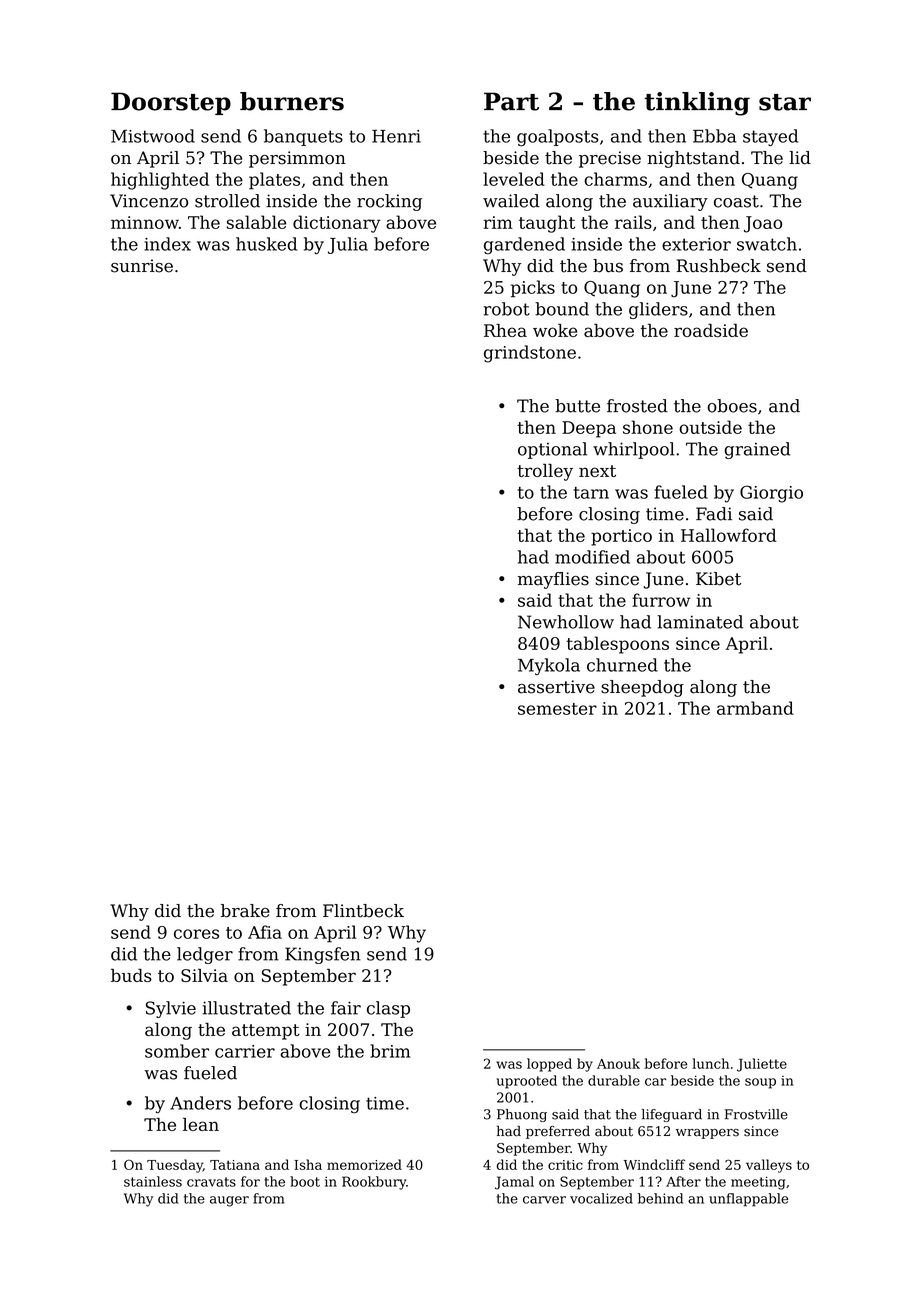 The width and height of the image is (924, 1314). What do you see at coordinates (771, 494) in the image?
I see `Giorgio` at bounding box center [771, 494].
